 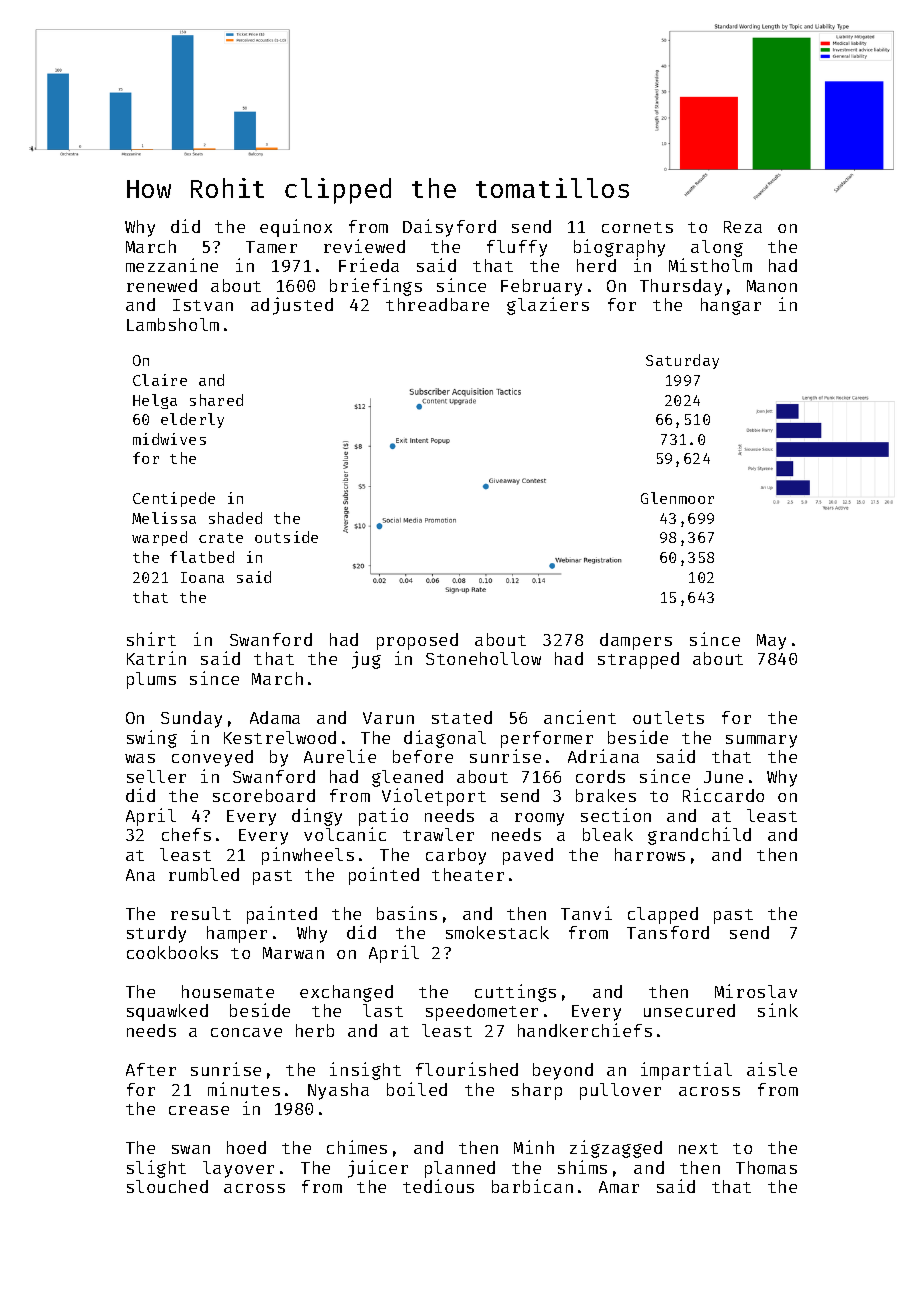 What do you see at coordinates (246, 1147) in the screenshot?
I see `hoed` at bounding box center [246, 1147].
